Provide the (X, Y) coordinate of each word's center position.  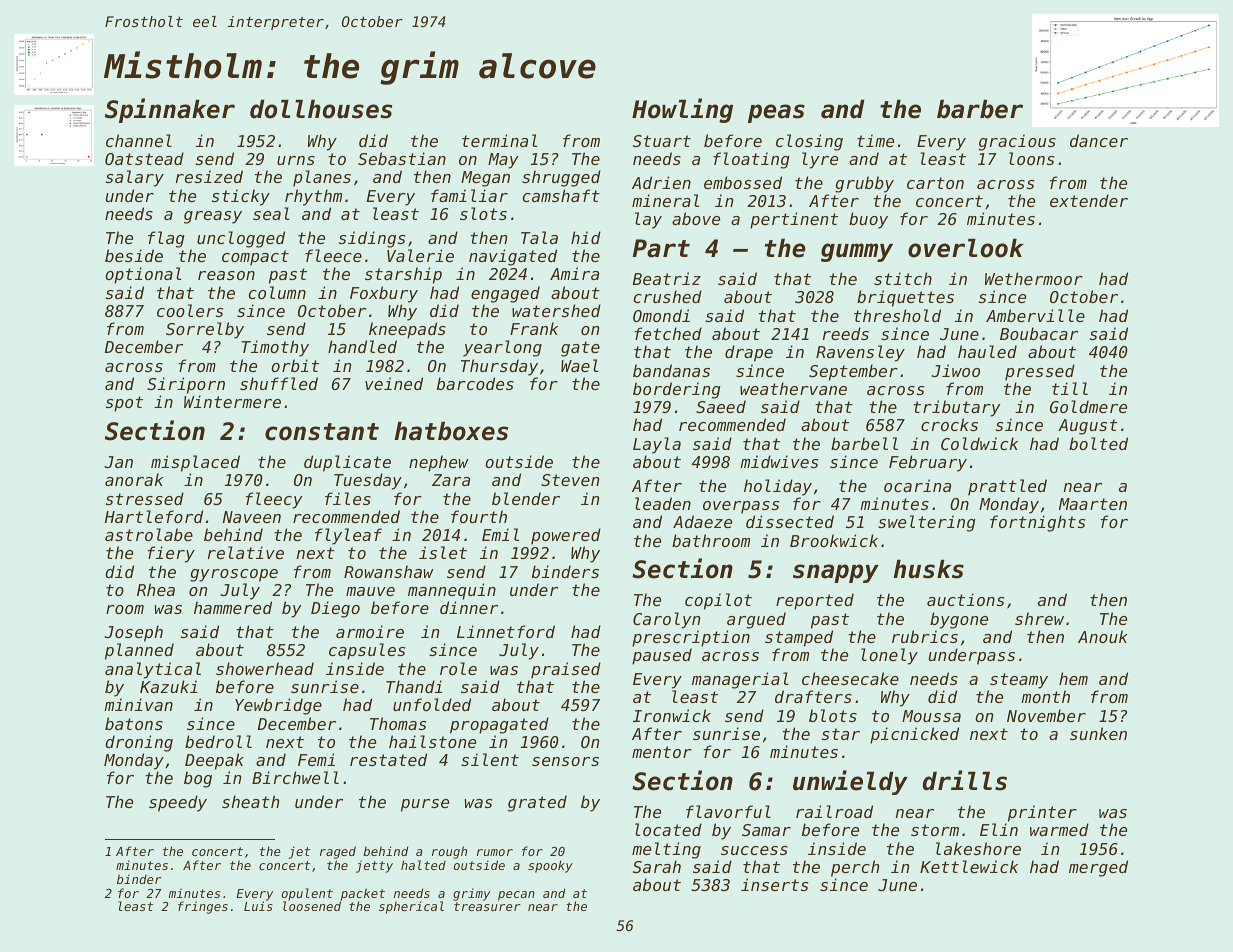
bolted (1098, 443)
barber (980, 109)
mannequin (452, 591)
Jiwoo (955, 370)
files (348, 498)
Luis (258, 906)
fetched (668, 333)
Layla (657, 445)
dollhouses (321, 109)
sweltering (927, 523)
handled (362, 346)
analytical (153, 670)
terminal (499, 140)
